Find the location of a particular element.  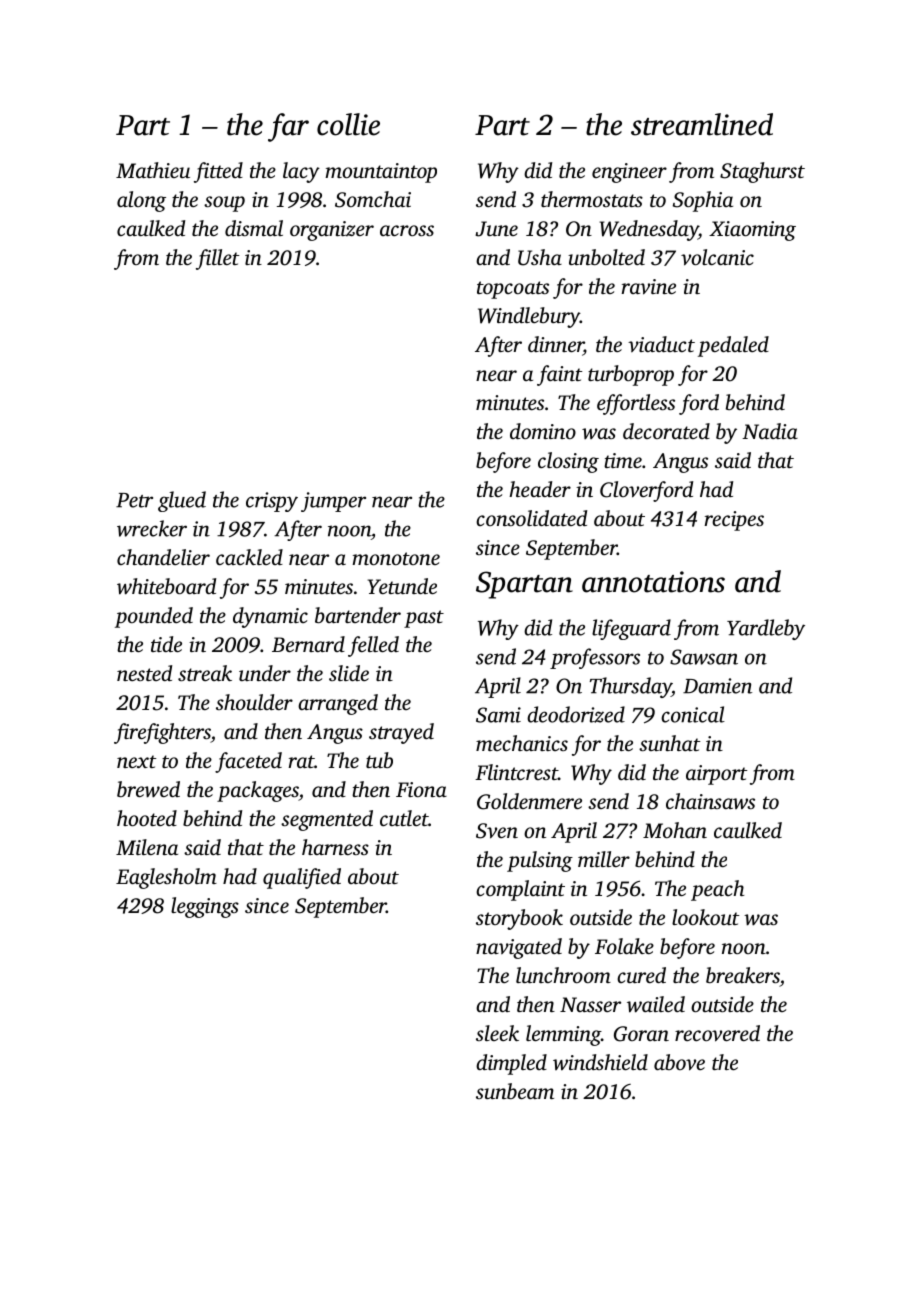

leggings is located at coordinates (205, 907).
